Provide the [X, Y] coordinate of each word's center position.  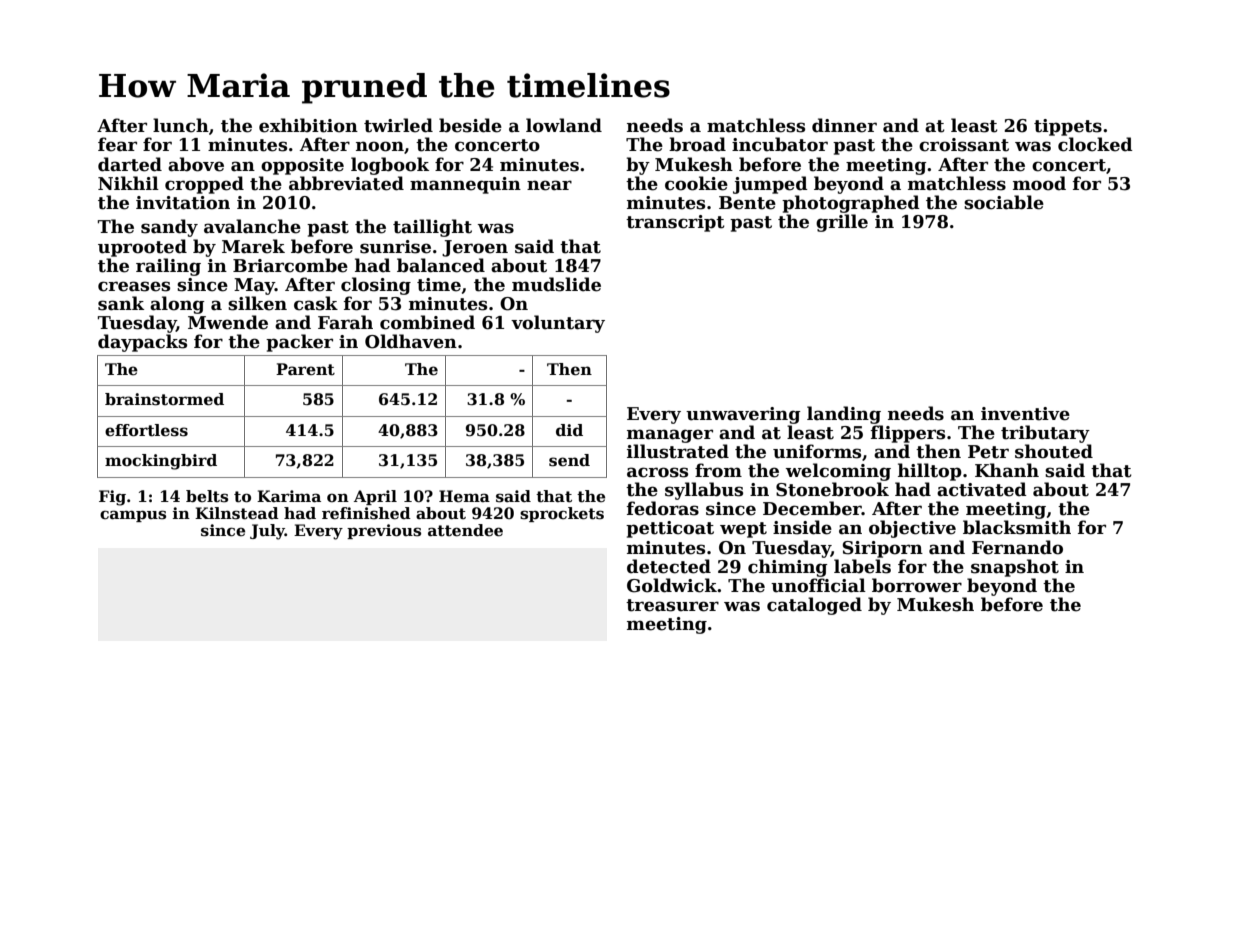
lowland [564, 125]
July [267, 532]
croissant [964, 145]
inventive [1025, 414]
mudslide [556, 284]
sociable [1004, 202]
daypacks [142, 343]
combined [427, 322]
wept [743, 530]
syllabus [704, 491]
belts [207, 496]
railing [168, 267]
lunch [181, 125]
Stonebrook [832, 489]
